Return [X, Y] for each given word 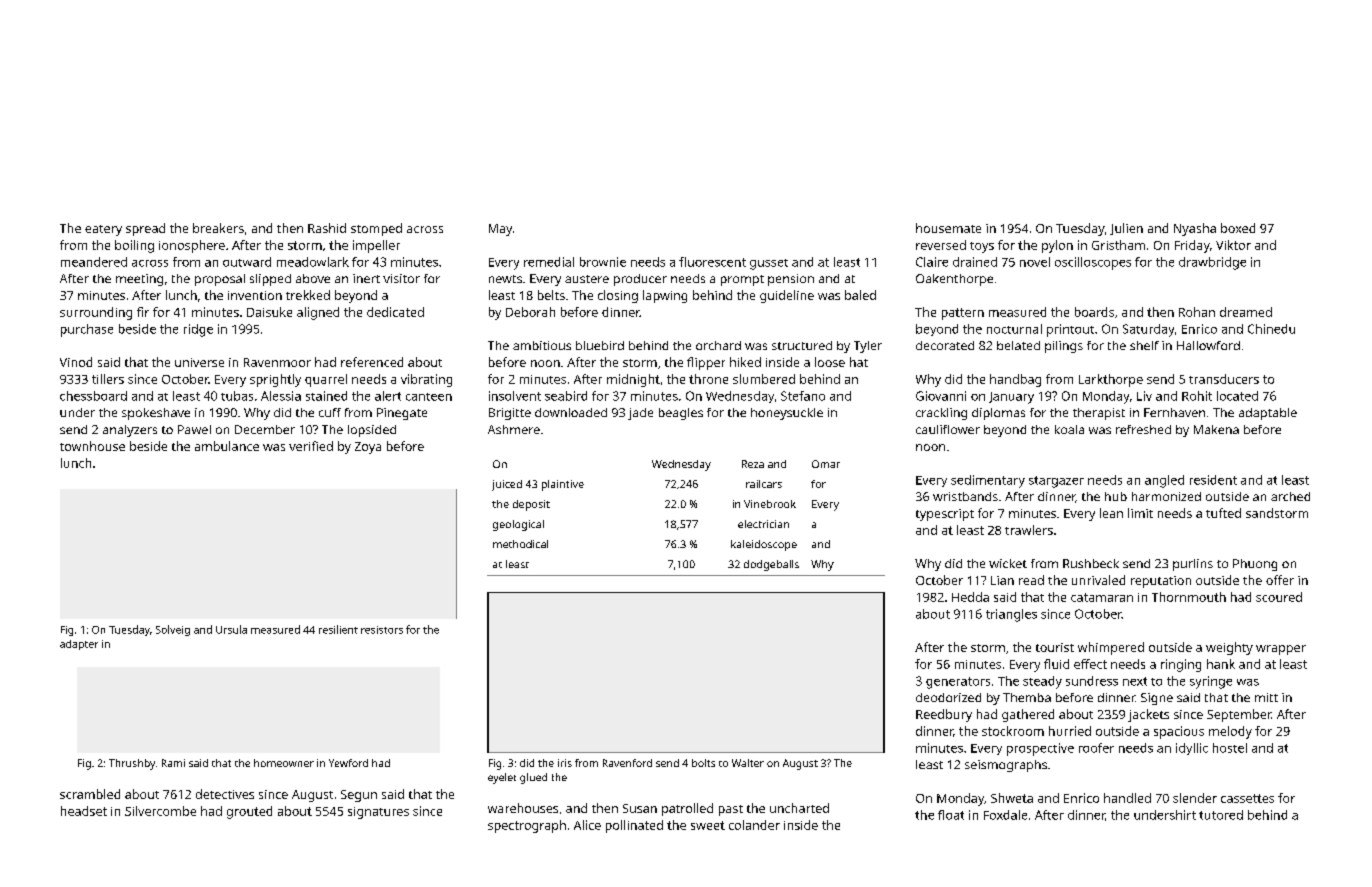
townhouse [92, 446]
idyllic [1192, 749]
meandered [94, 262]
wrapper [1281, 650]
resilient [338, 629]
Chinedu [1271, 329]
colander [754, 825]
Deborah [530, 312]
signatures [378, 813]
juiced [507, 485]
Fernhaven [1174, 412]
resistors [382, 630]
